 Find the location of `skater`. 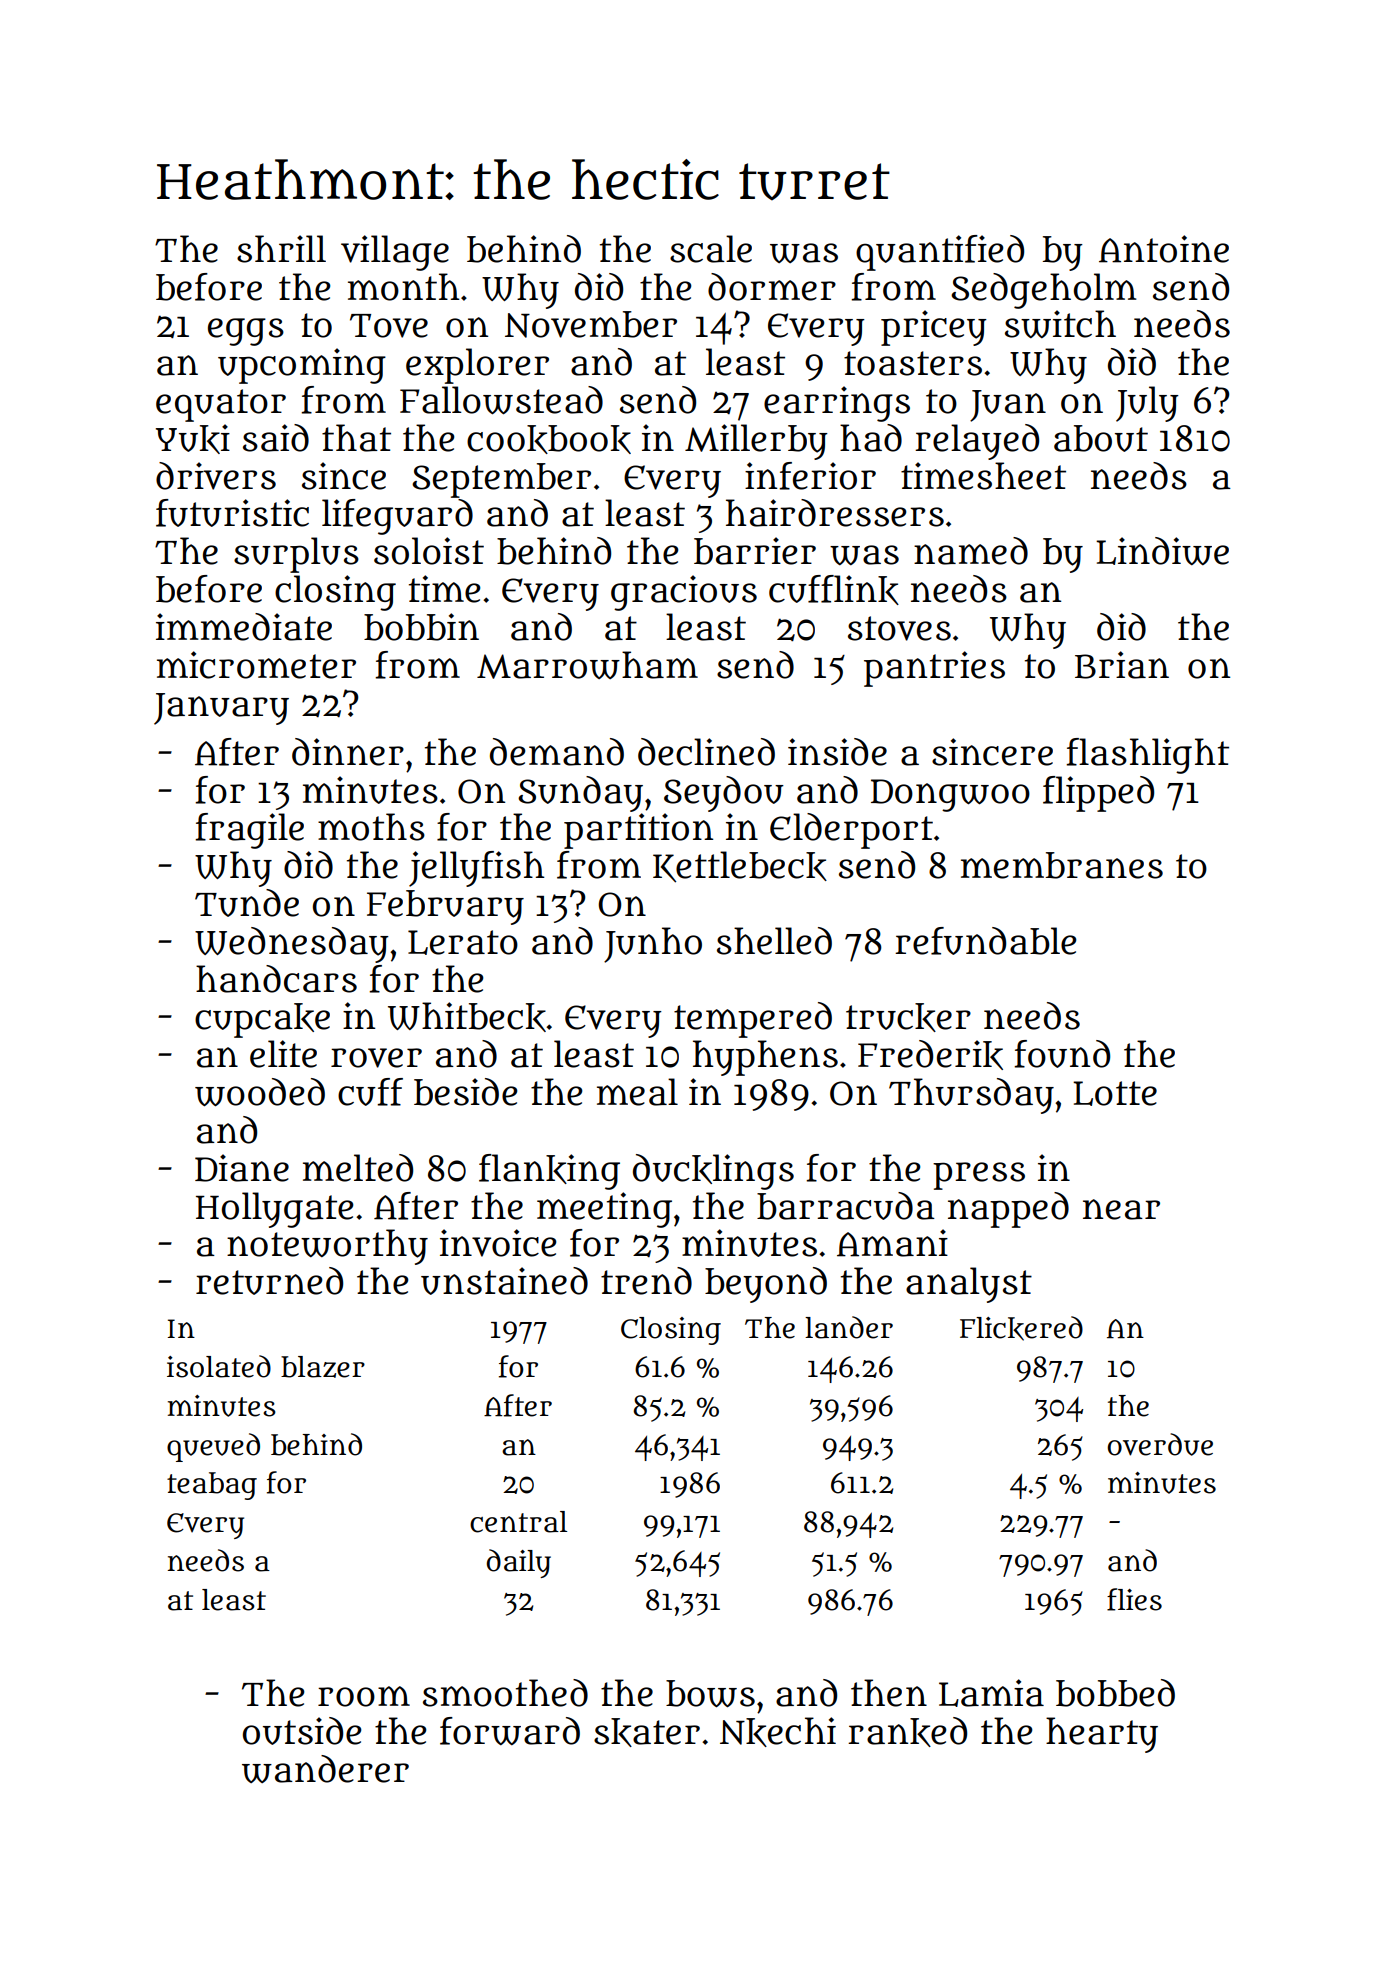

skater is located at coordinates (647, 1732).
